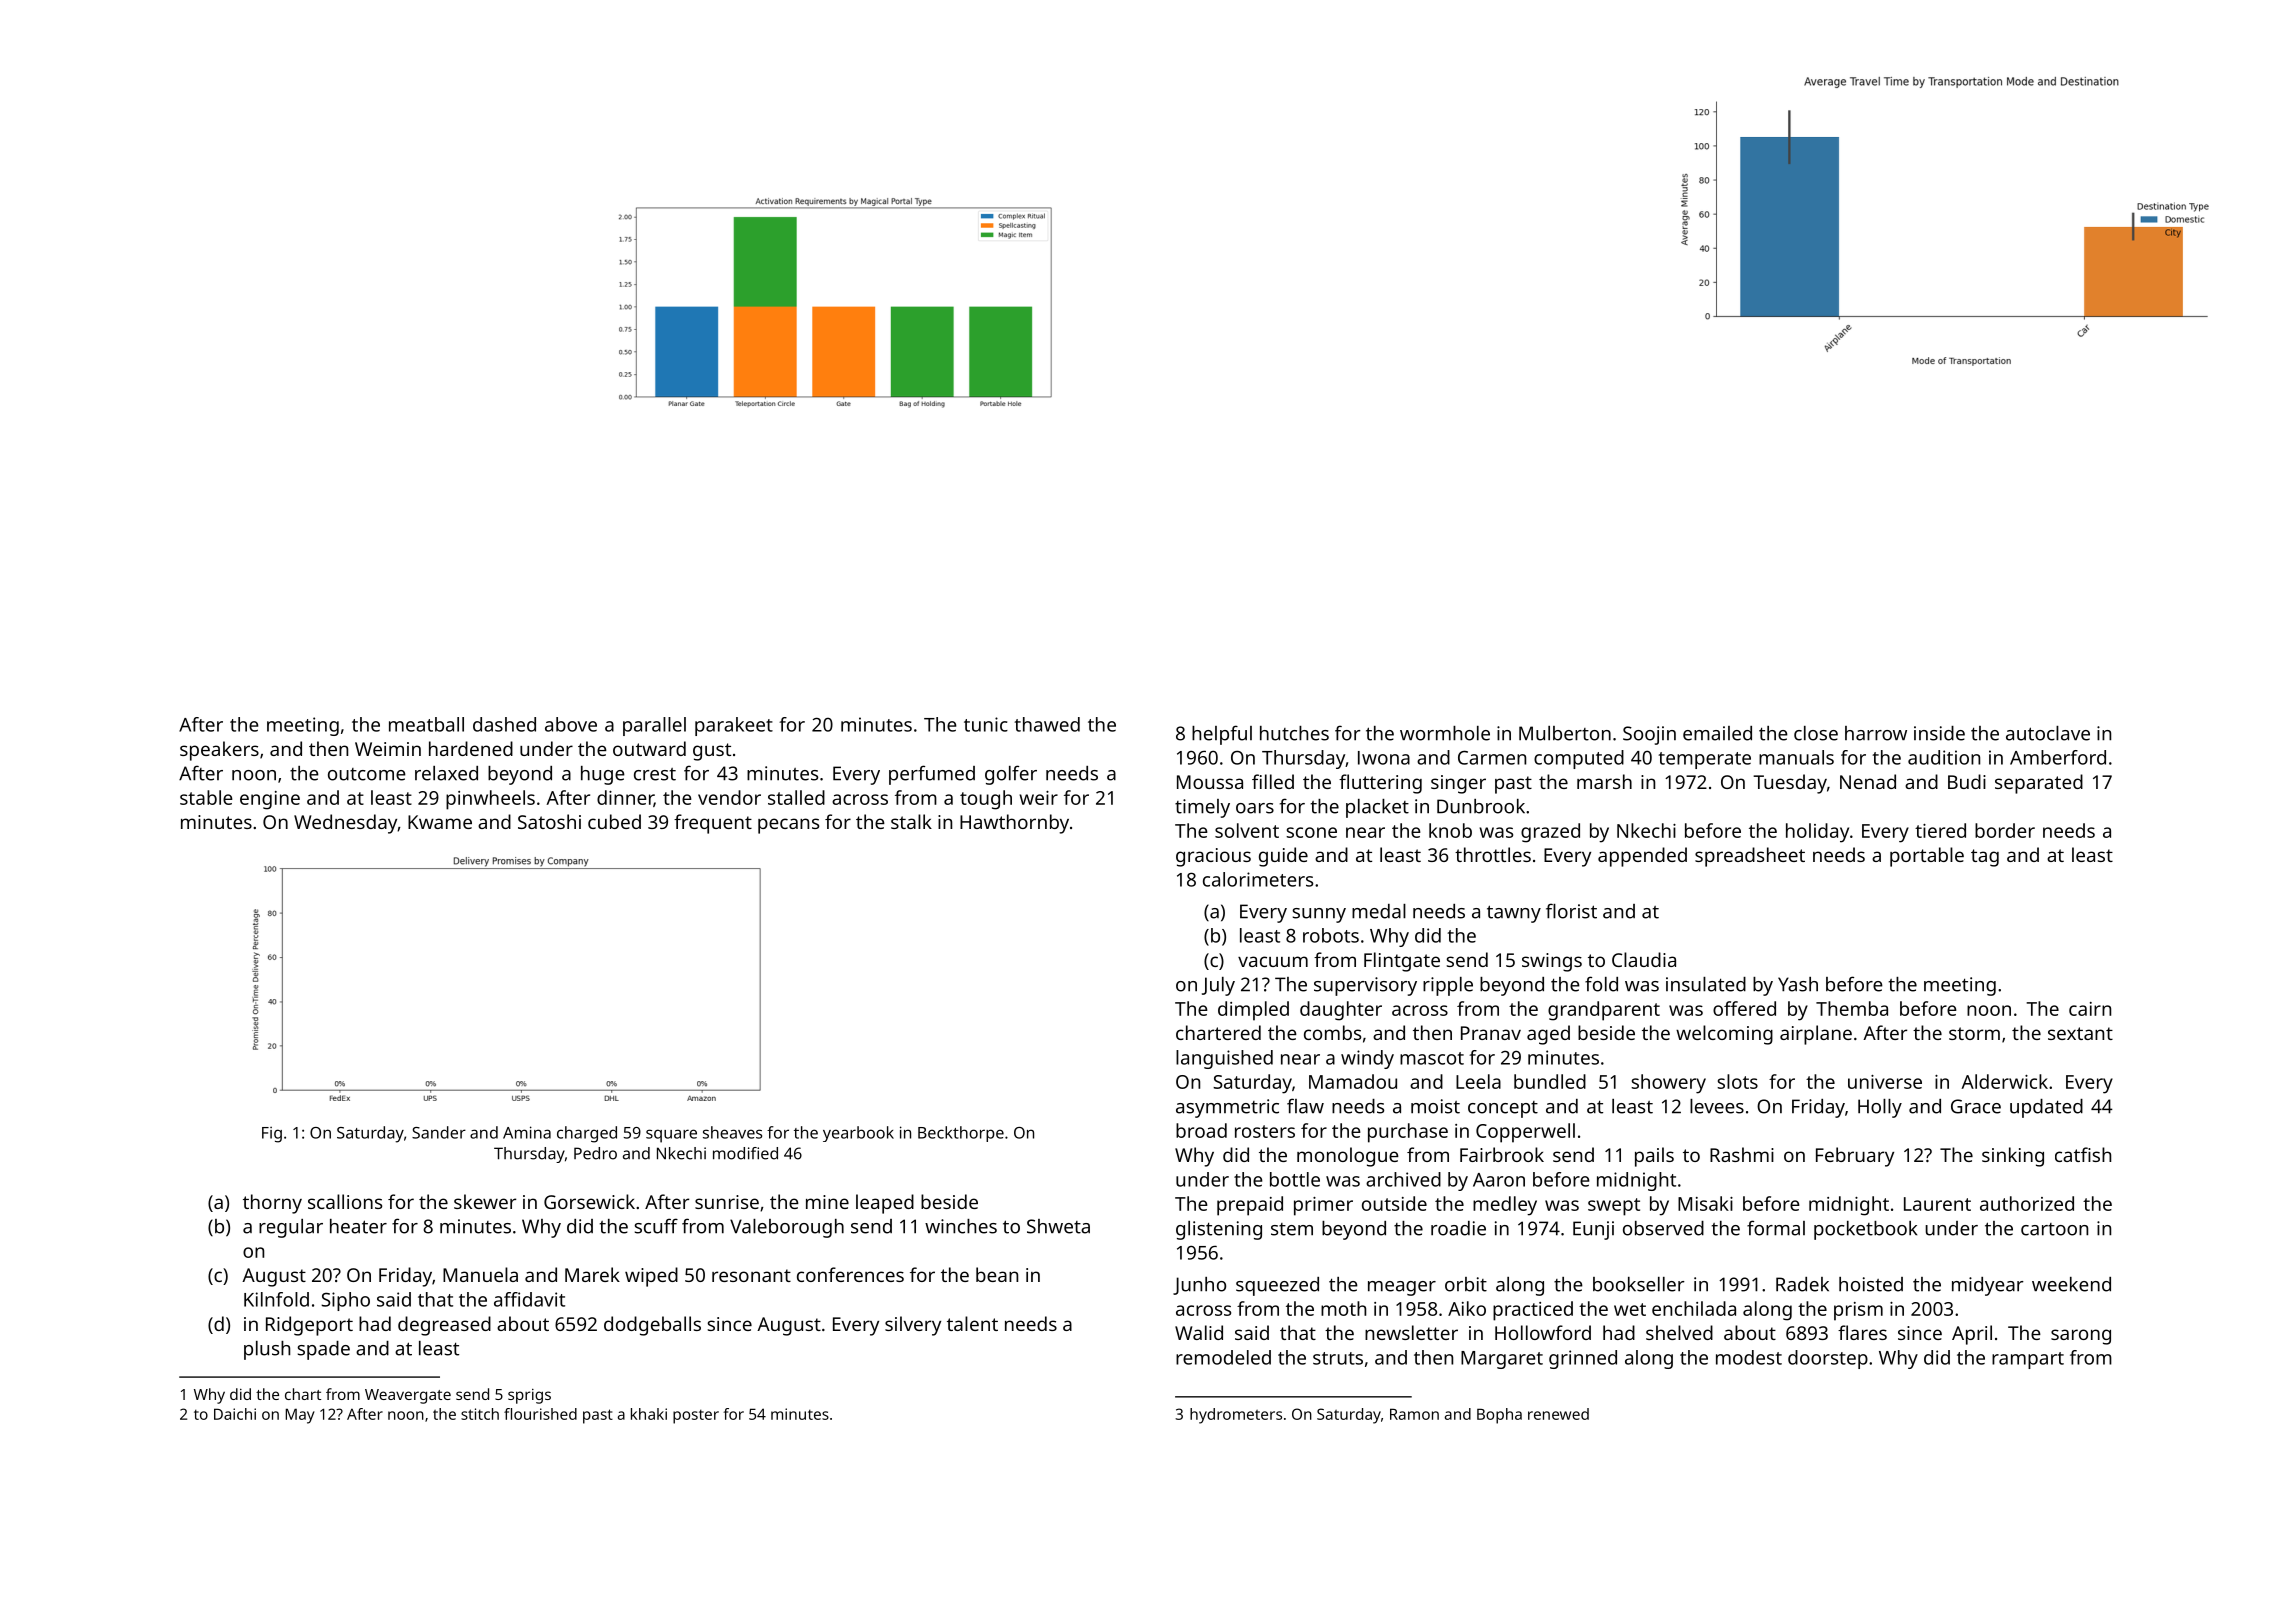 The image size is (2292, 1620). What do you see at coordinates (426, 724) in the screenshot?
I see `meatball` at bounding box center [426, 724].
